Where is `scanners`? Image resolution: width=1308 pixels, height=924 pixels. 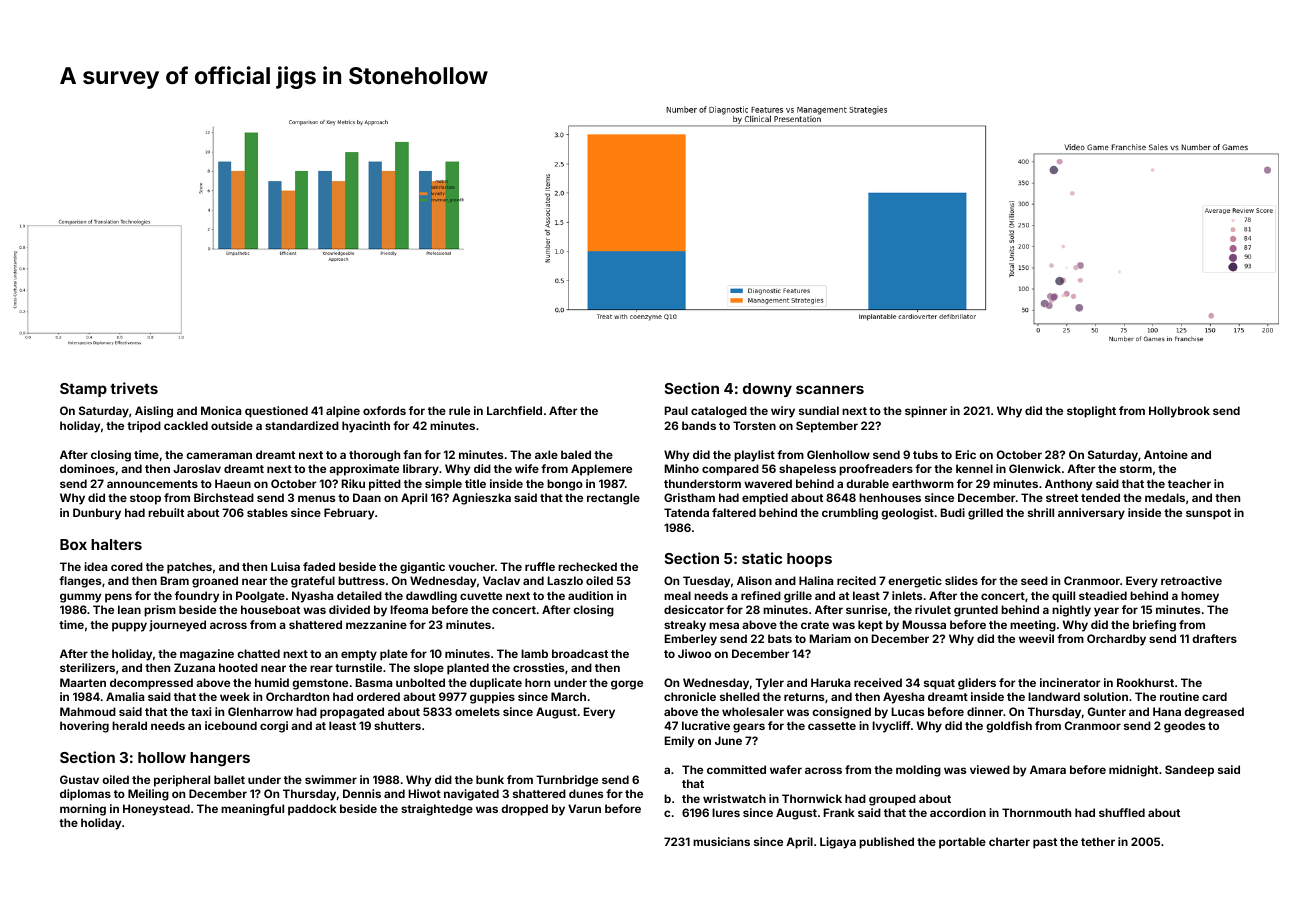
scanners is located at coordinates (830, 389).
